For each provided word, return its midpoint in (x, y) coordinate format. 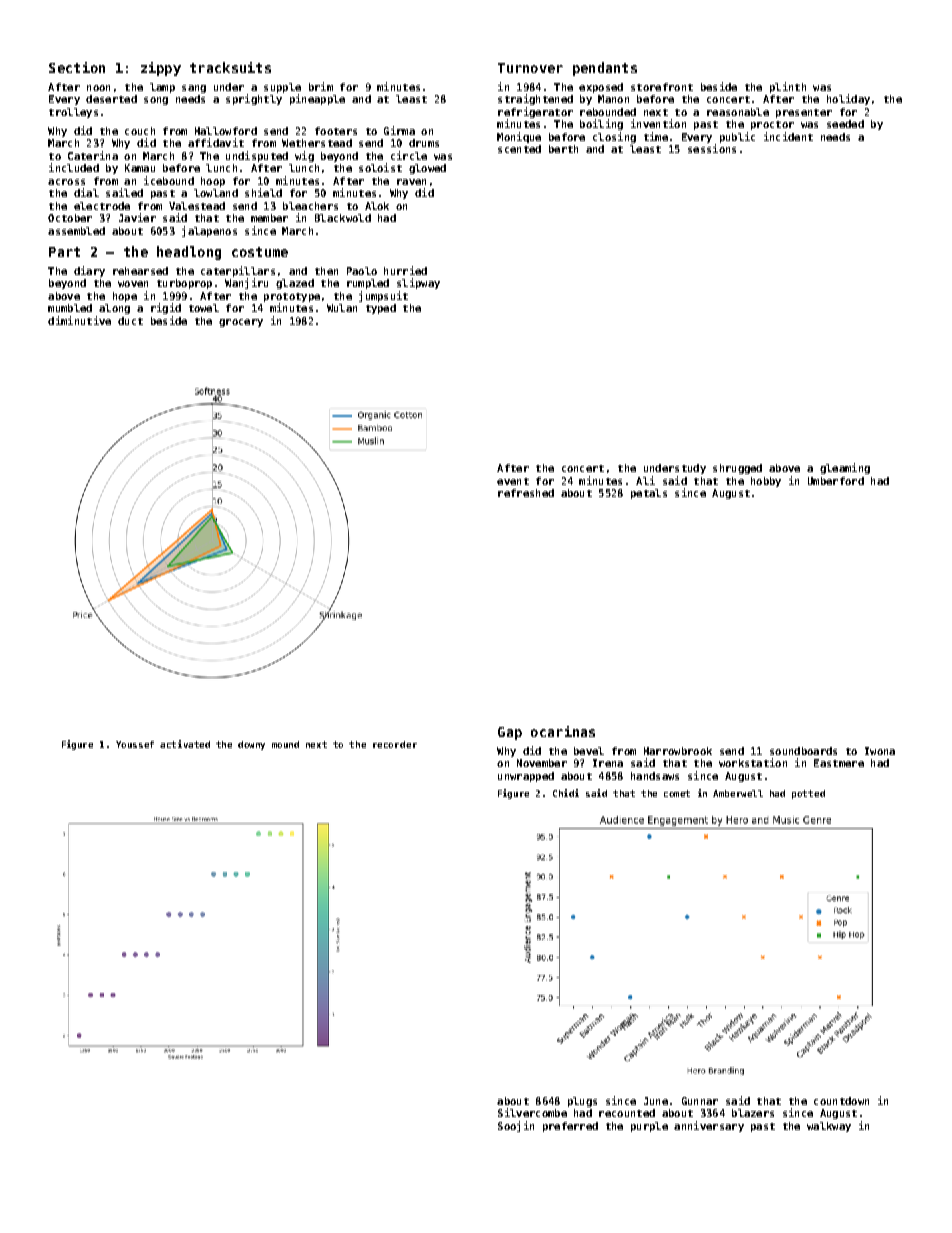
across (66, 182)
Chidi (566, 793)
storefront (662, 87)
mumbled (70, 308)
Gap (510, 733)
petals (649, 494)
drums (424, 143)
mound (285, 744)
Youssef (135, 744)
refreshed (526, 493)
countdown (841, 1101)
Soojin (516, 1126)
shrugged (737, 469)
